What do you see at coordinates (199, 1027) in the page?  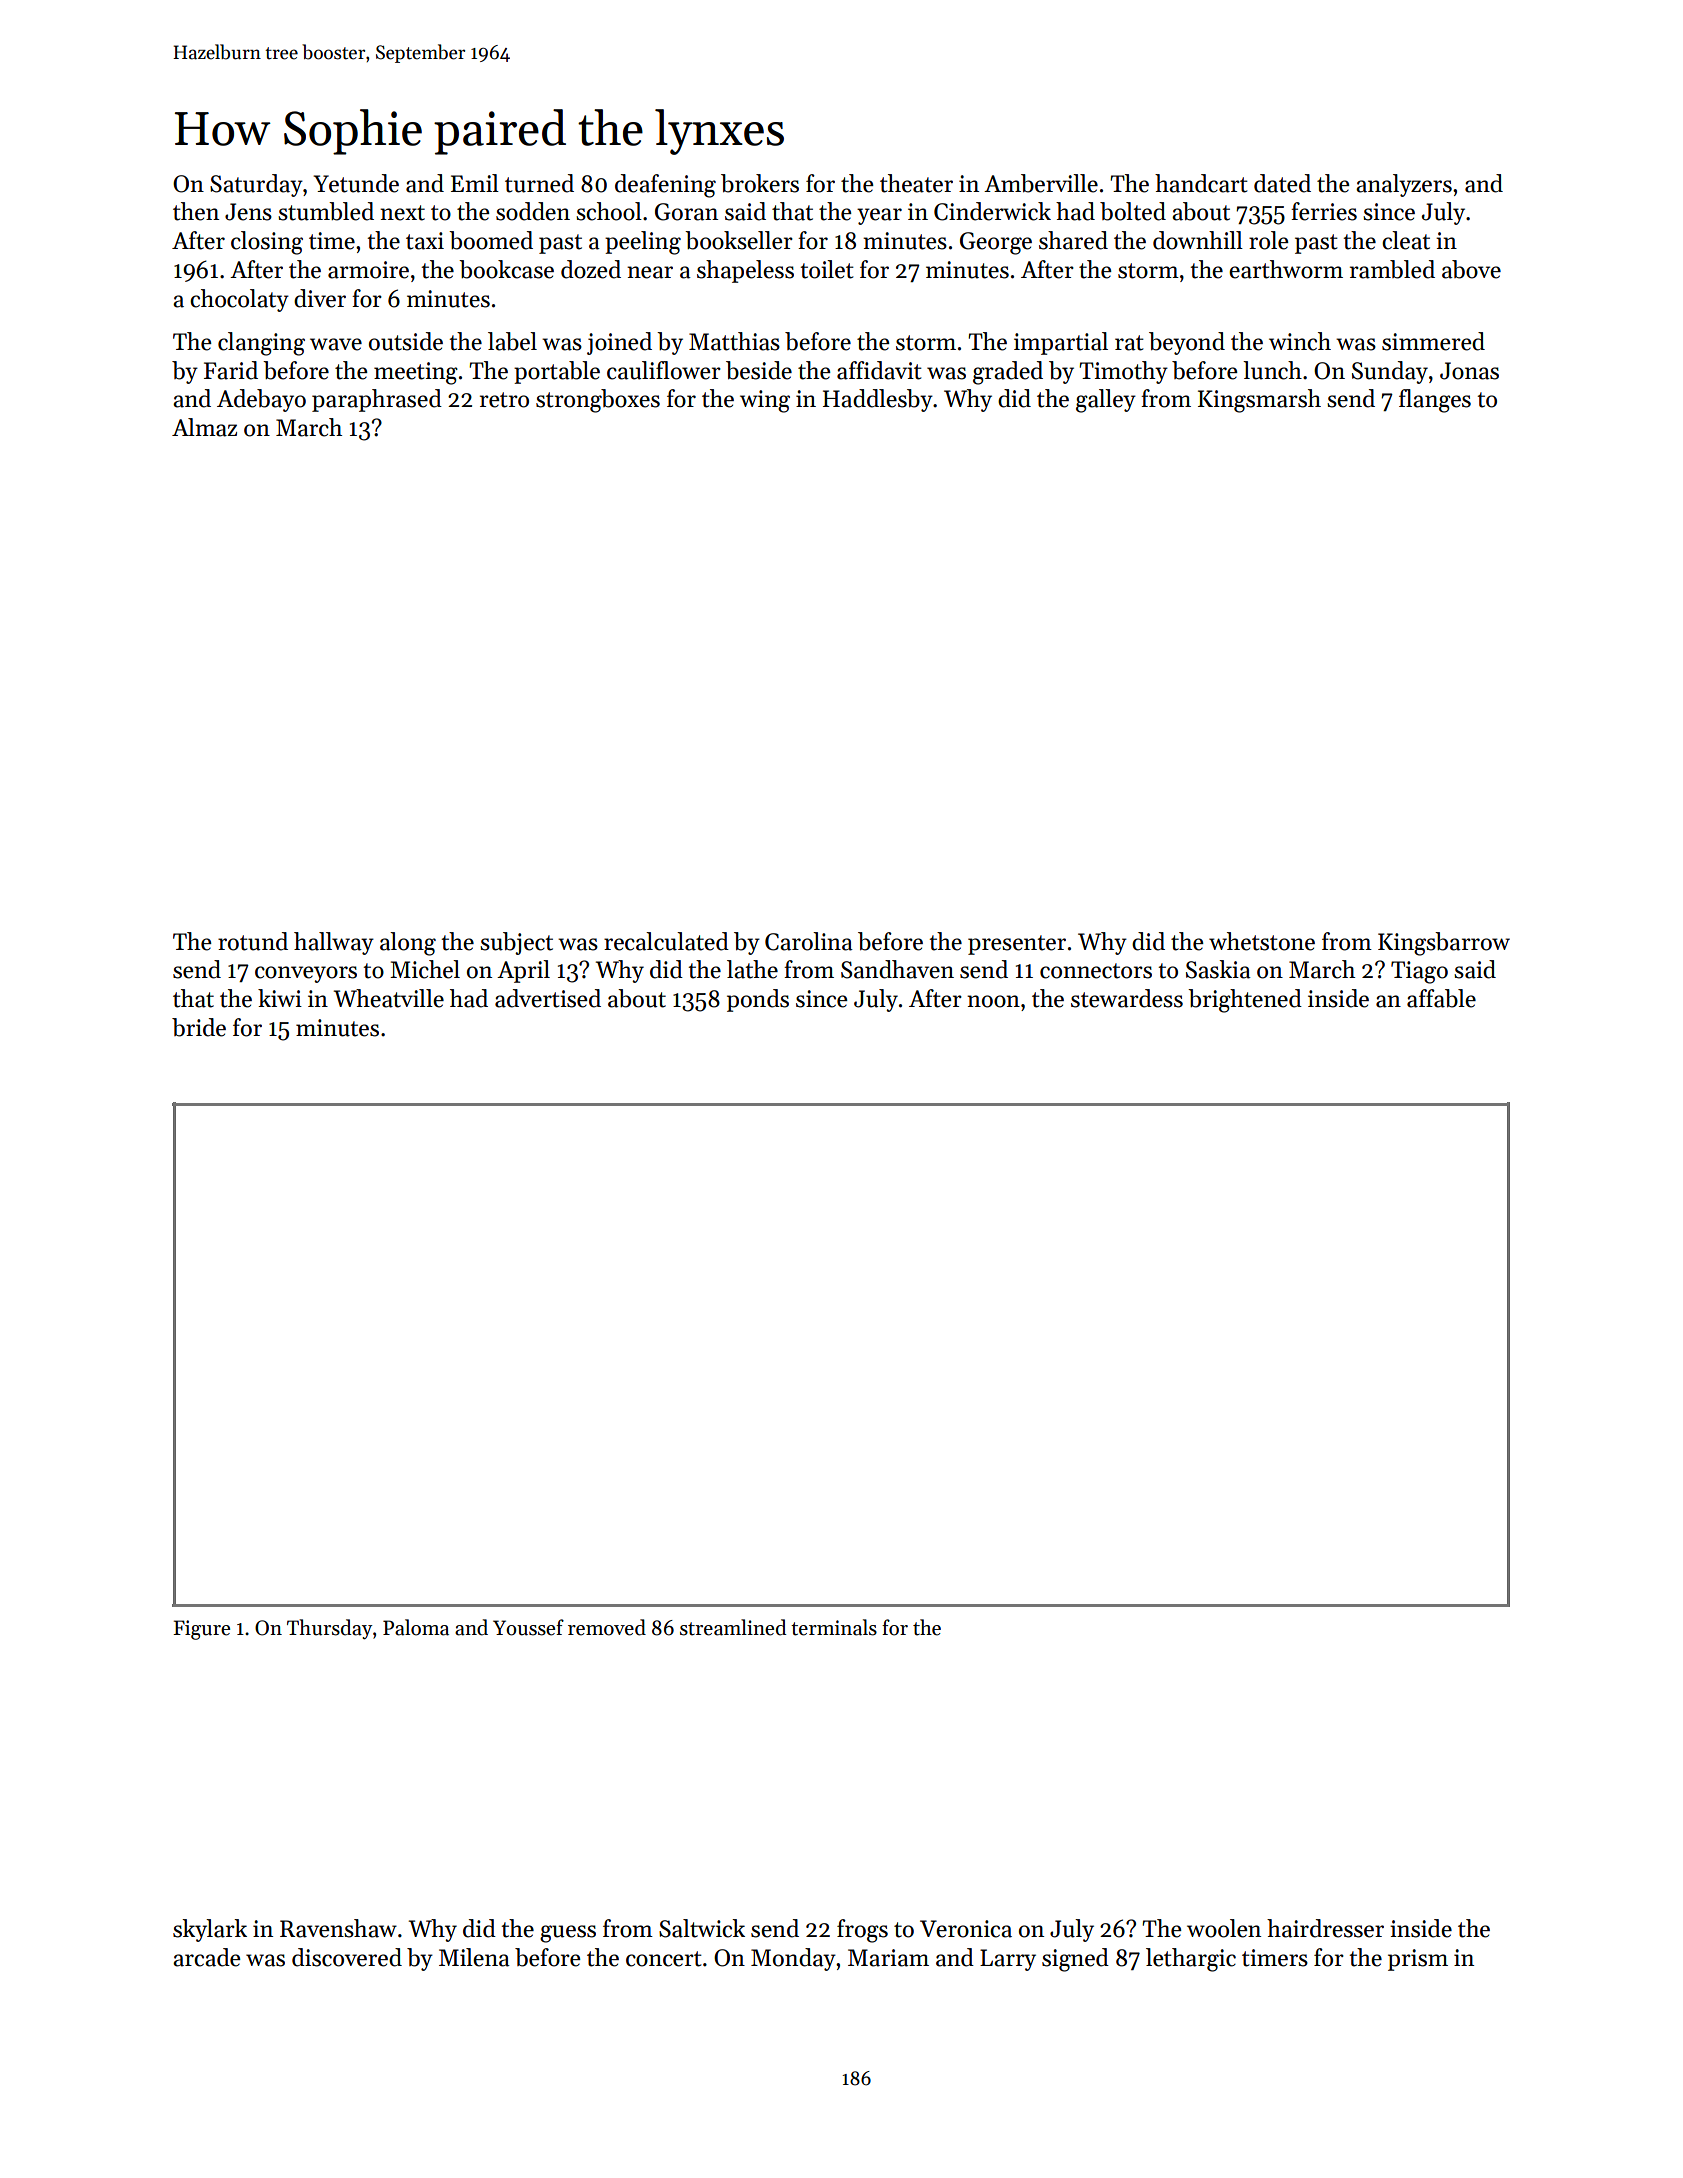 I see `bride` at bounding box center [199, 1027].
